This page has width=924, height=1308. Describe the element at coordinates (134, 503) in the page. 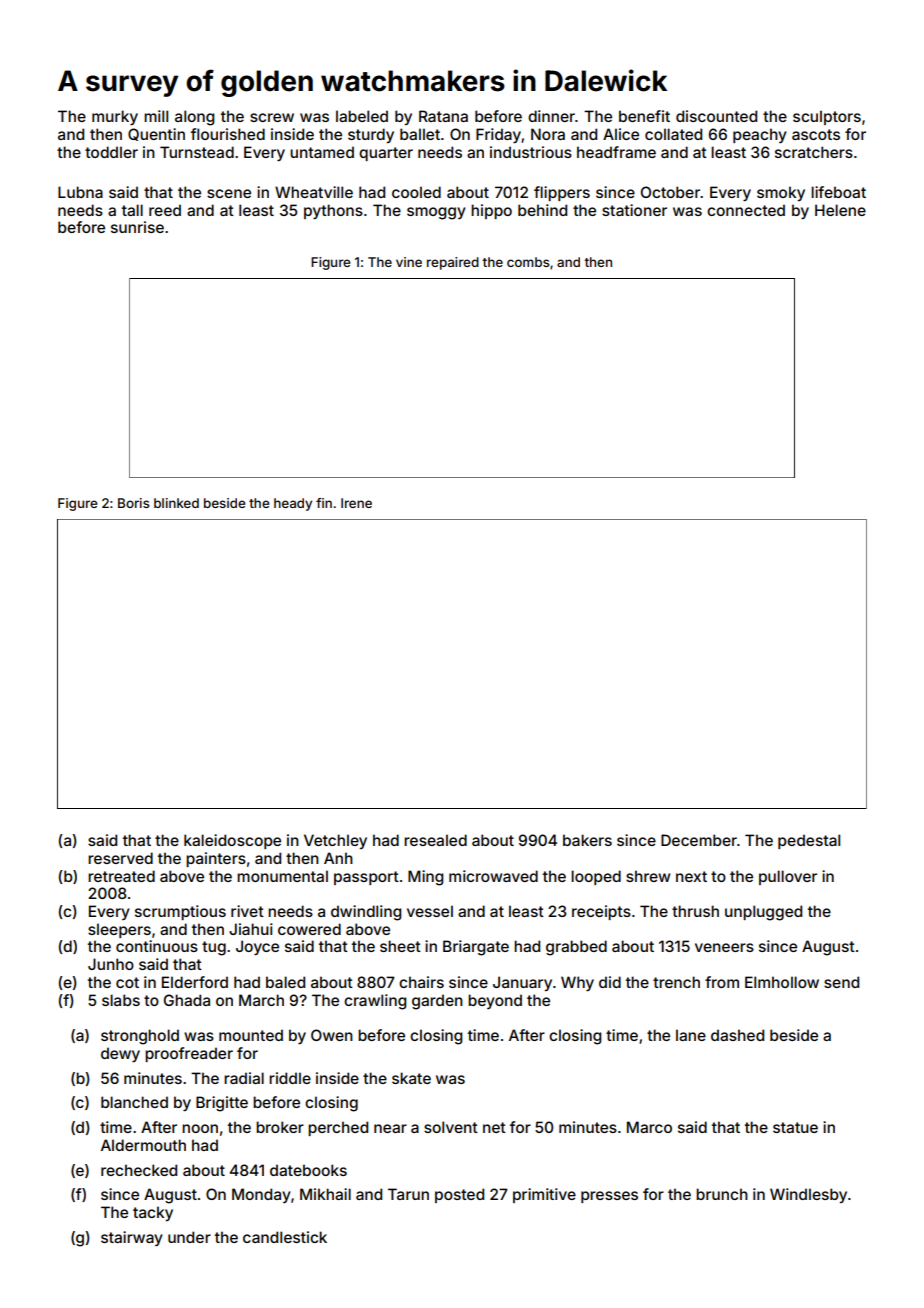

I see `Boris` at that location.
